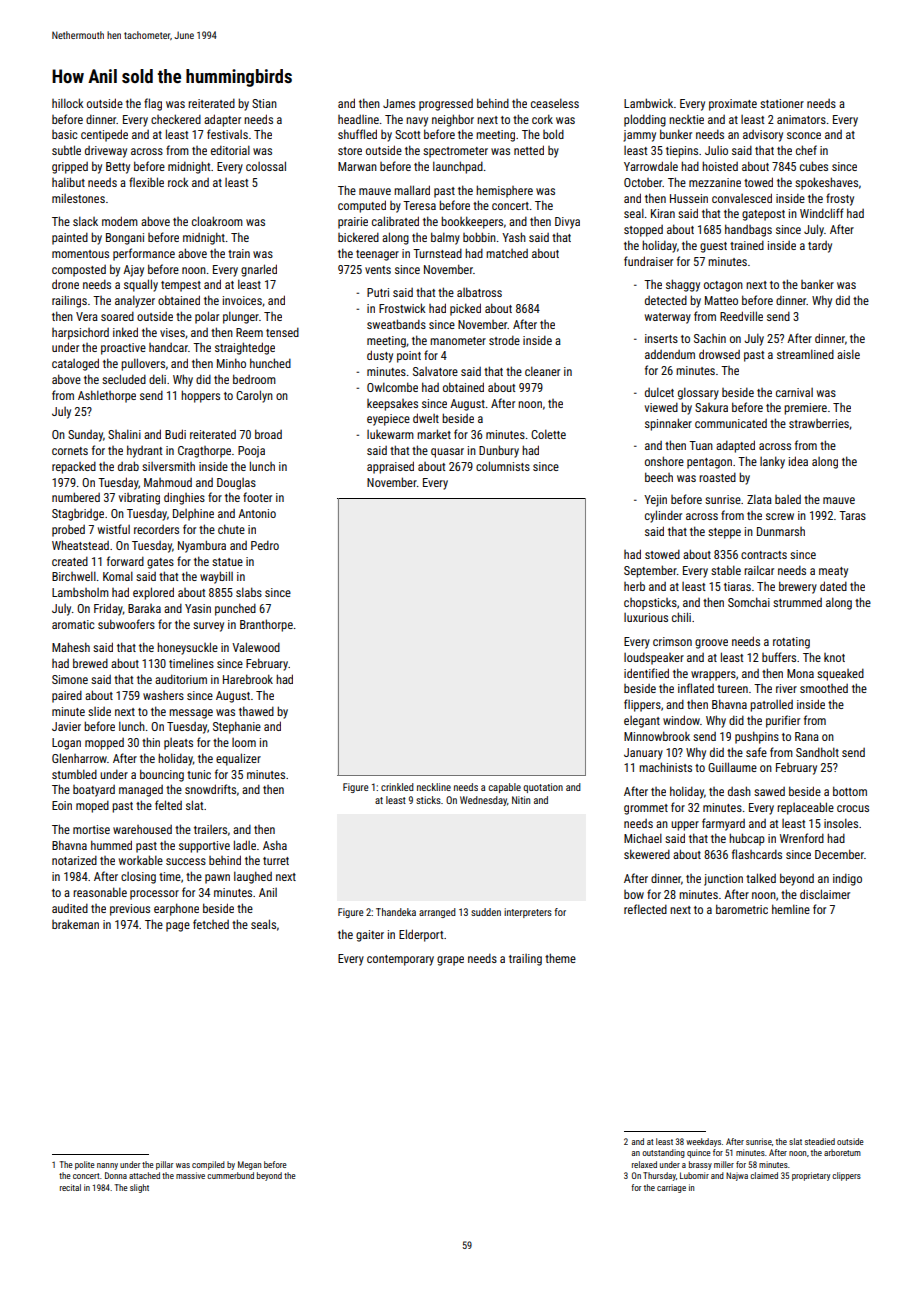 The width and height of the screenshot is (924, 1308). What do you see at coordinates (670, 354) in the screenshot?
I see `addendum` at bounding box center [670, 354].
